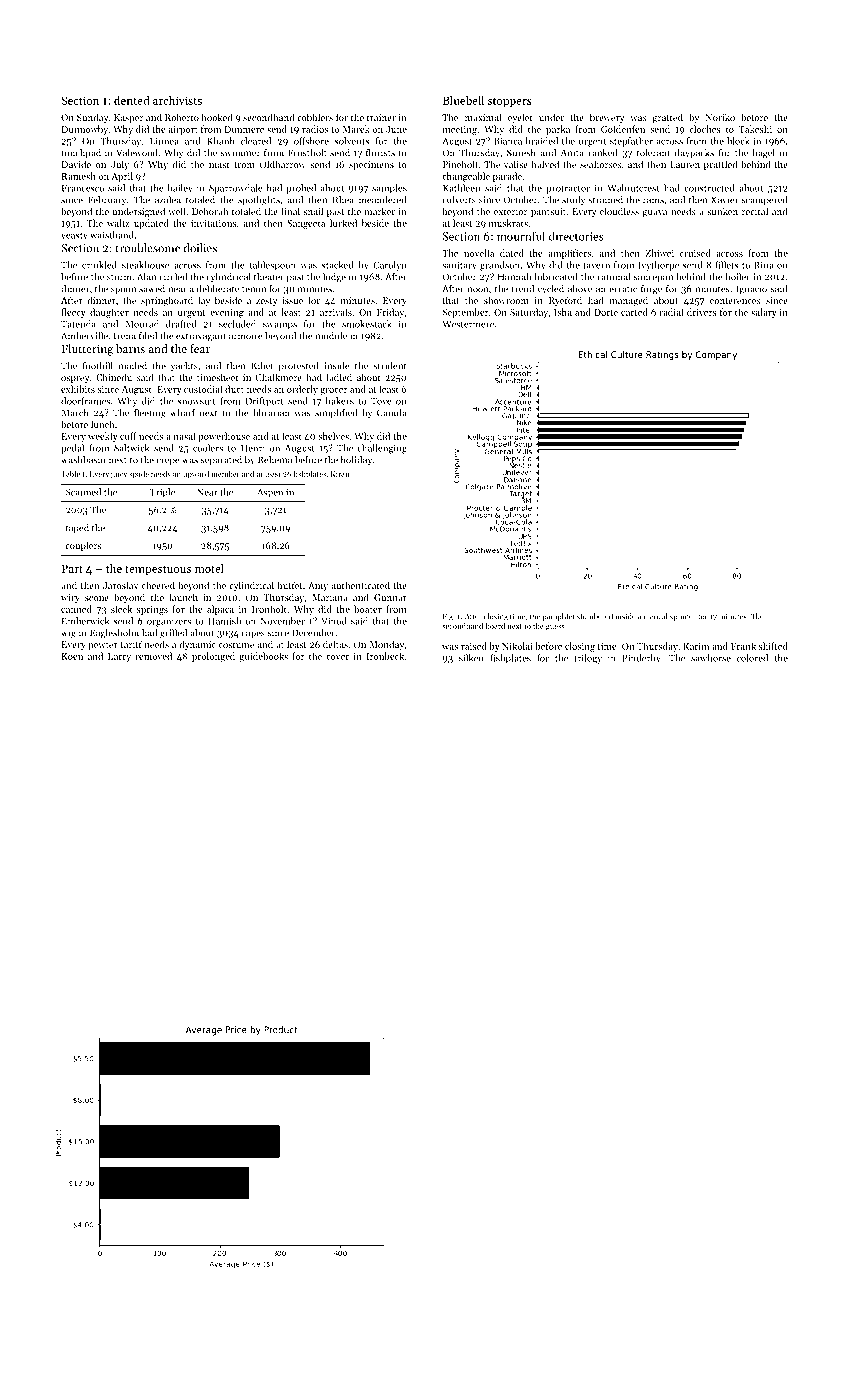 The height and width of the screenshot is (1400, 849). What do you see at coordinates (78, 389) in the screenshot?
I see `exhibits` at bounding box center [78, 389].
